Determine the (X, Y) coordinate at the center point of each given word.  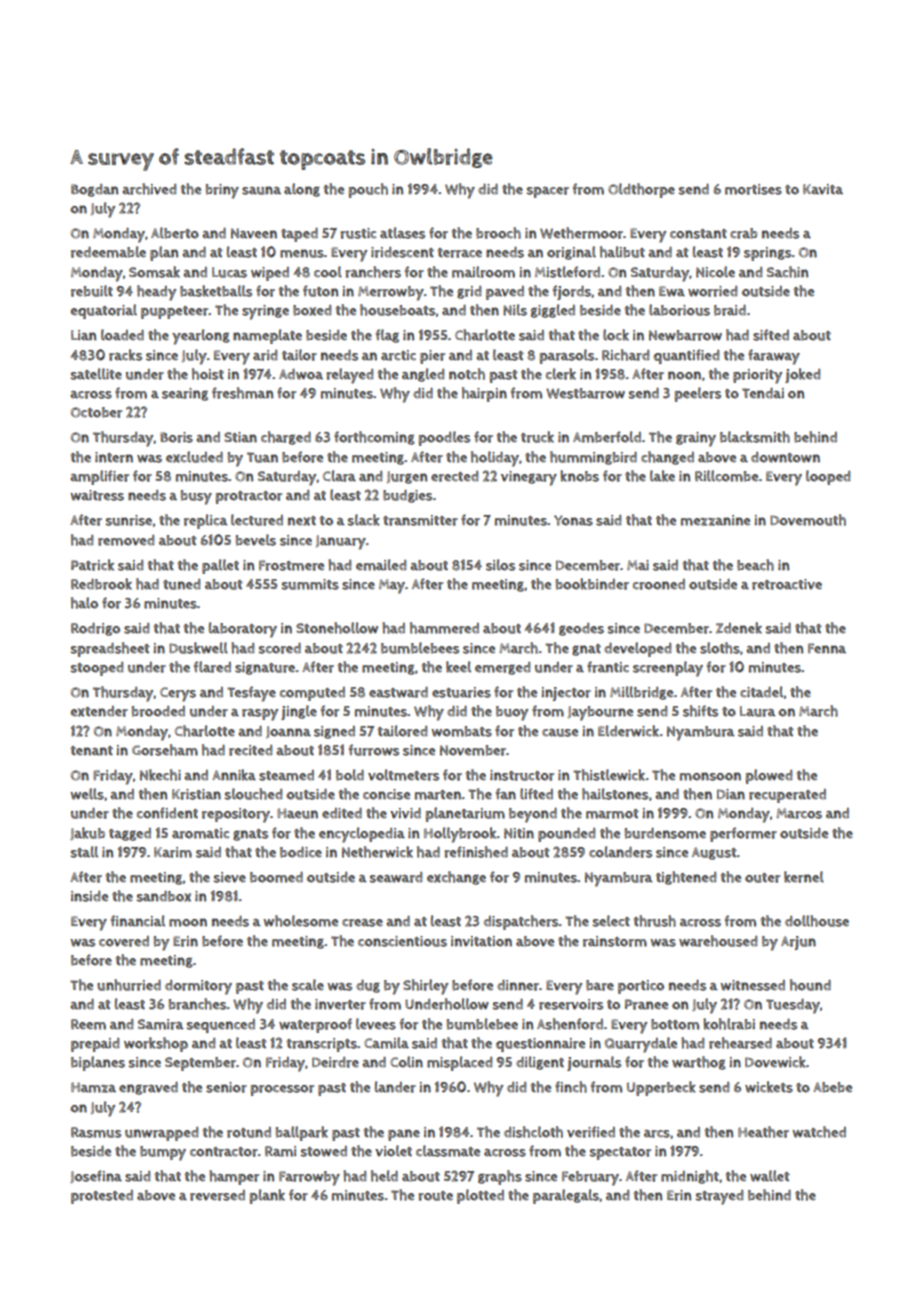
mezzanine (715, 520)
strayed (720, 1197)
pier (432, 357)
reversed (217, 1195)
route (435, 1196)
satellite (96, 374)
